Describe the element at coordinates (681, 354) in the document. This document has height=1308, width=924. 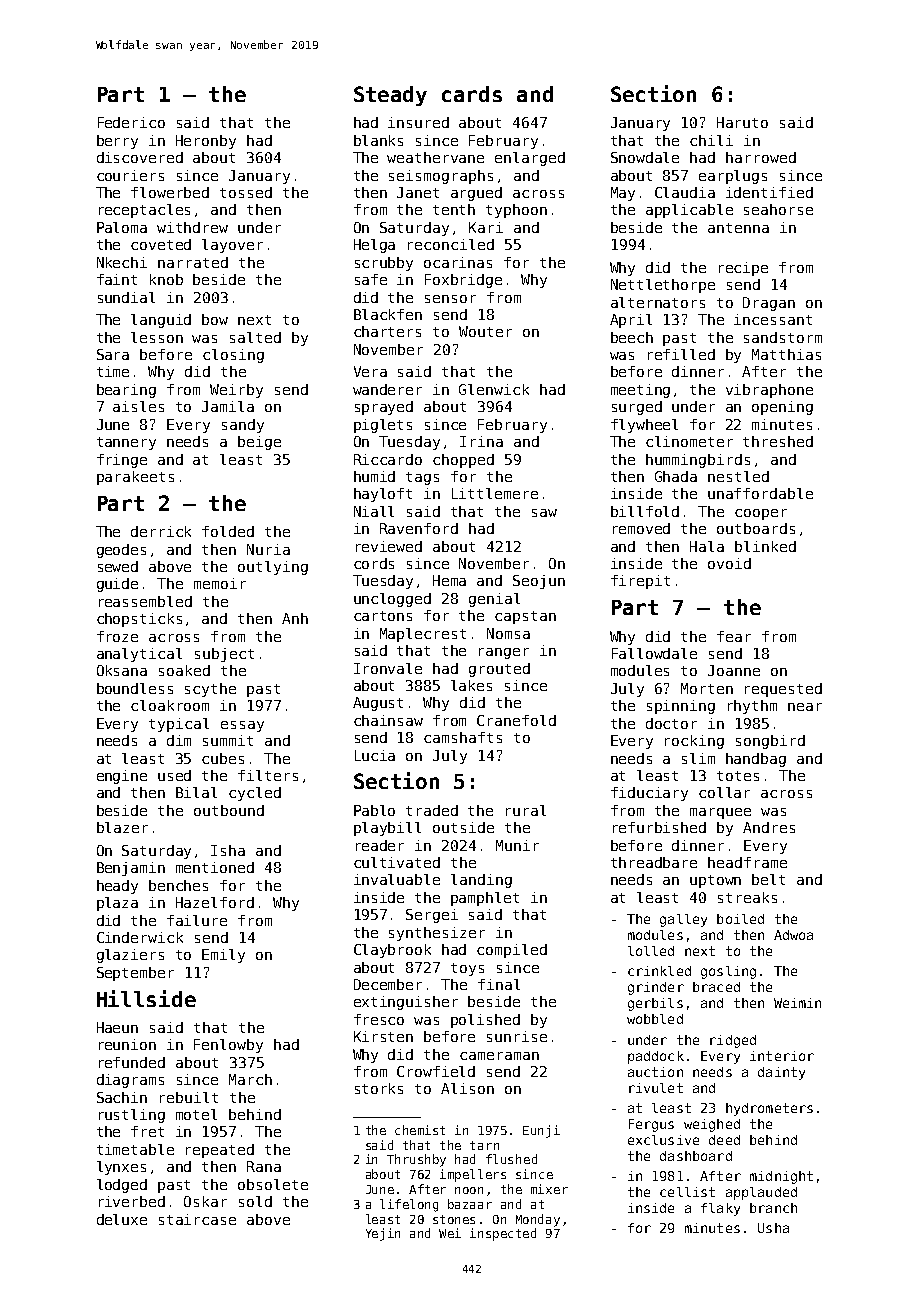
I see `refilled` at that location.
